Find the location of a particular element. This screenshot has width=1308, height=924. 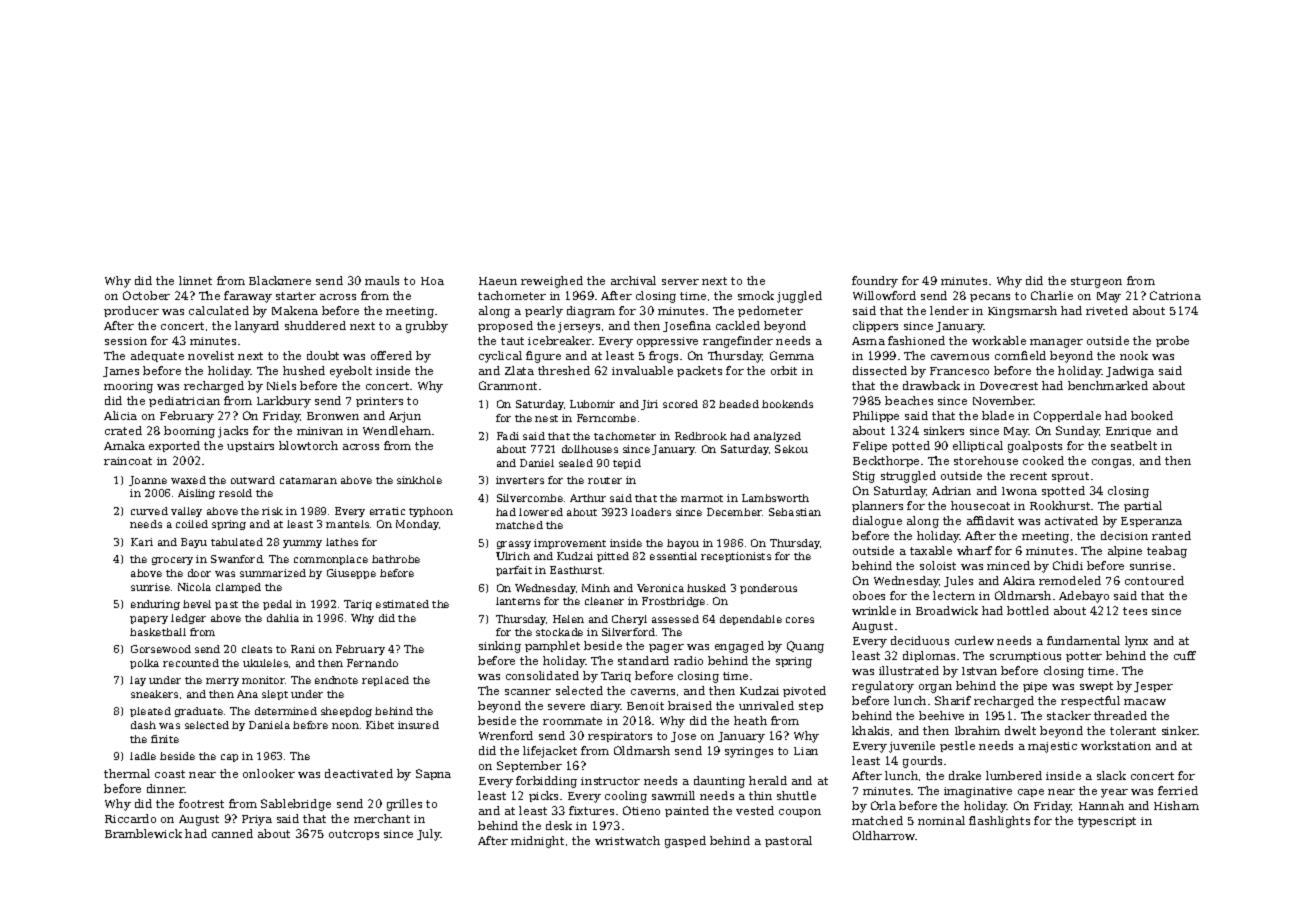

outcrops is located at coordinates (354, 835).
